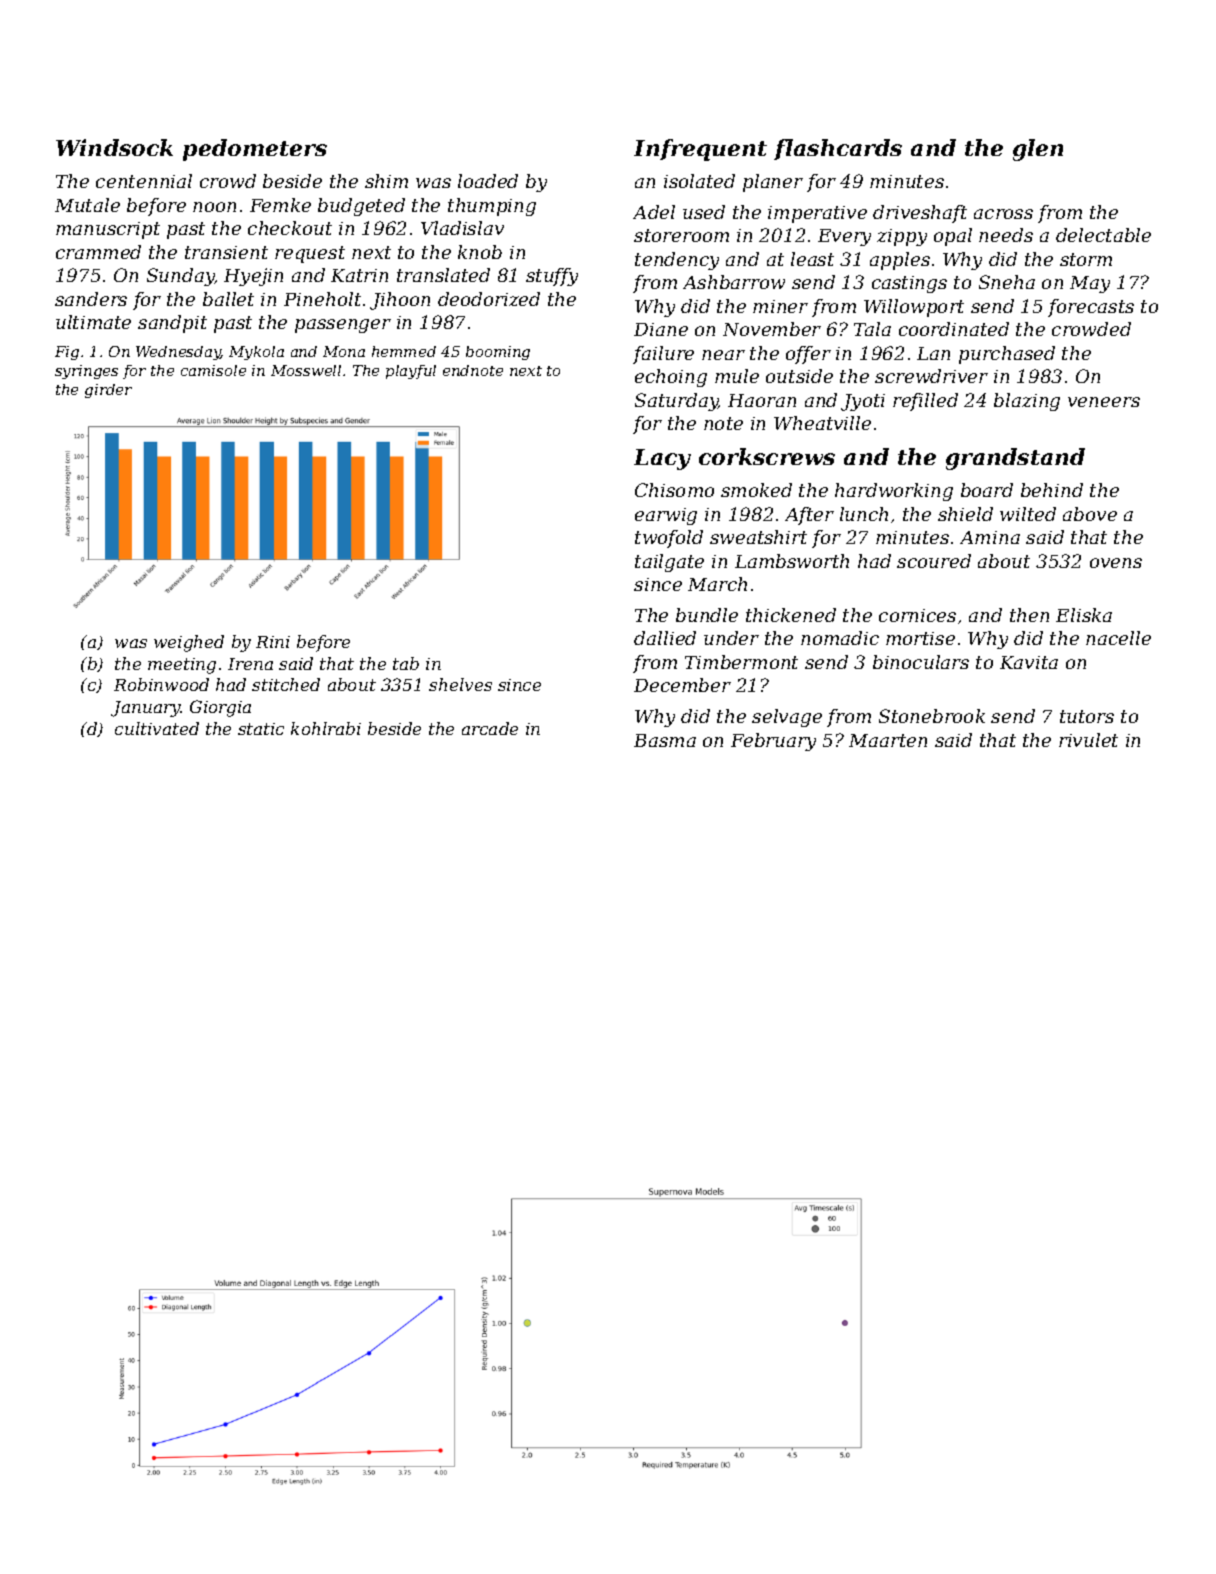  Describe the element at coordinates (1088, 740) in the image. I see `rivulet` at that location.
